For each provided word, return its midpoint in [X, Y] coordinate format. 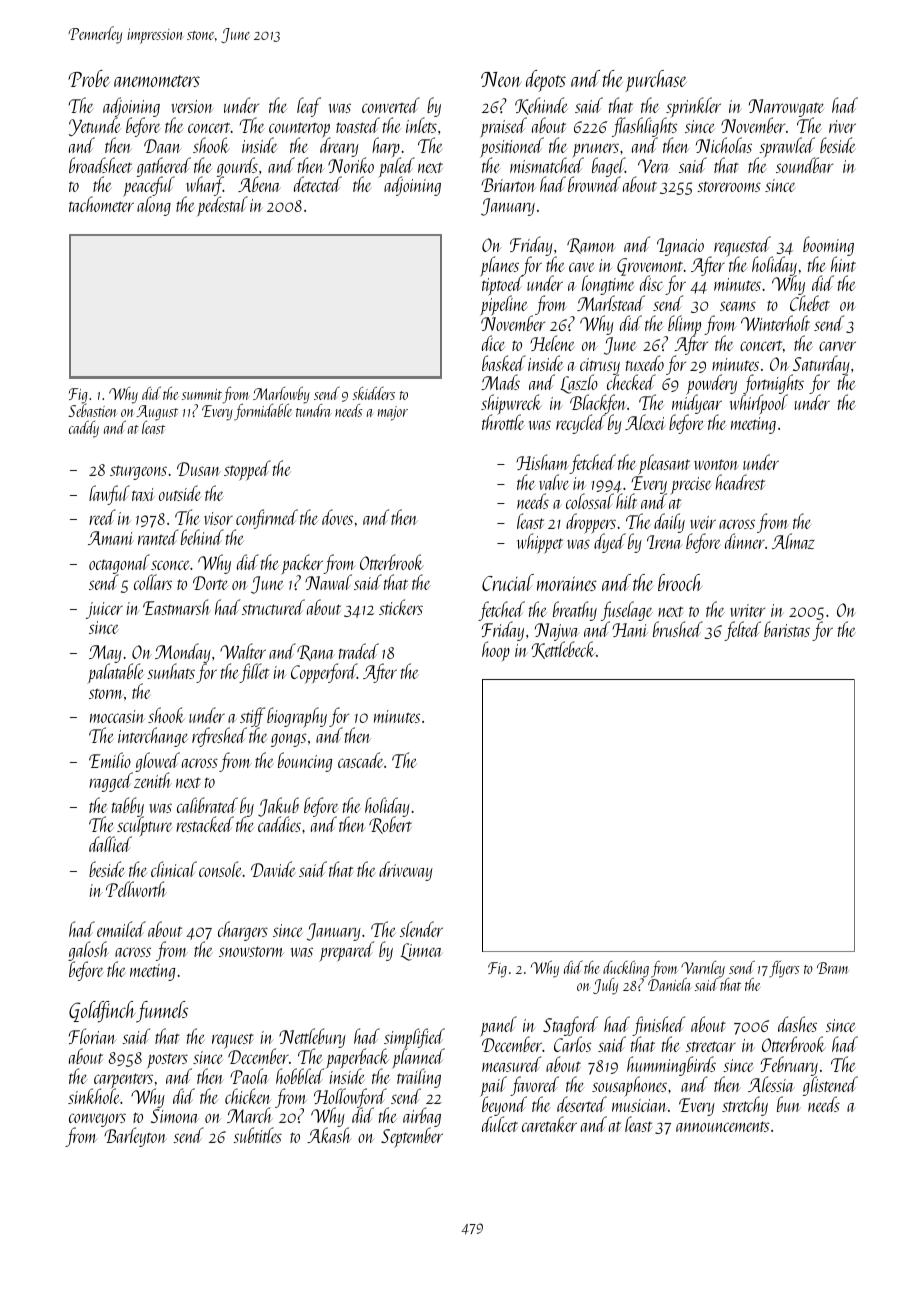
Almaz [793, 541]
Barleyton [135, 1137]
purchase [656, 81]
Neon [501, 79]
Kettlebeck [564, 650]
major [393, 413]
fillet [254, 673]
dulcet [500, 1124]
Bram [833, 968]
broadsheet [100, 165]
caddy [84, 429]
